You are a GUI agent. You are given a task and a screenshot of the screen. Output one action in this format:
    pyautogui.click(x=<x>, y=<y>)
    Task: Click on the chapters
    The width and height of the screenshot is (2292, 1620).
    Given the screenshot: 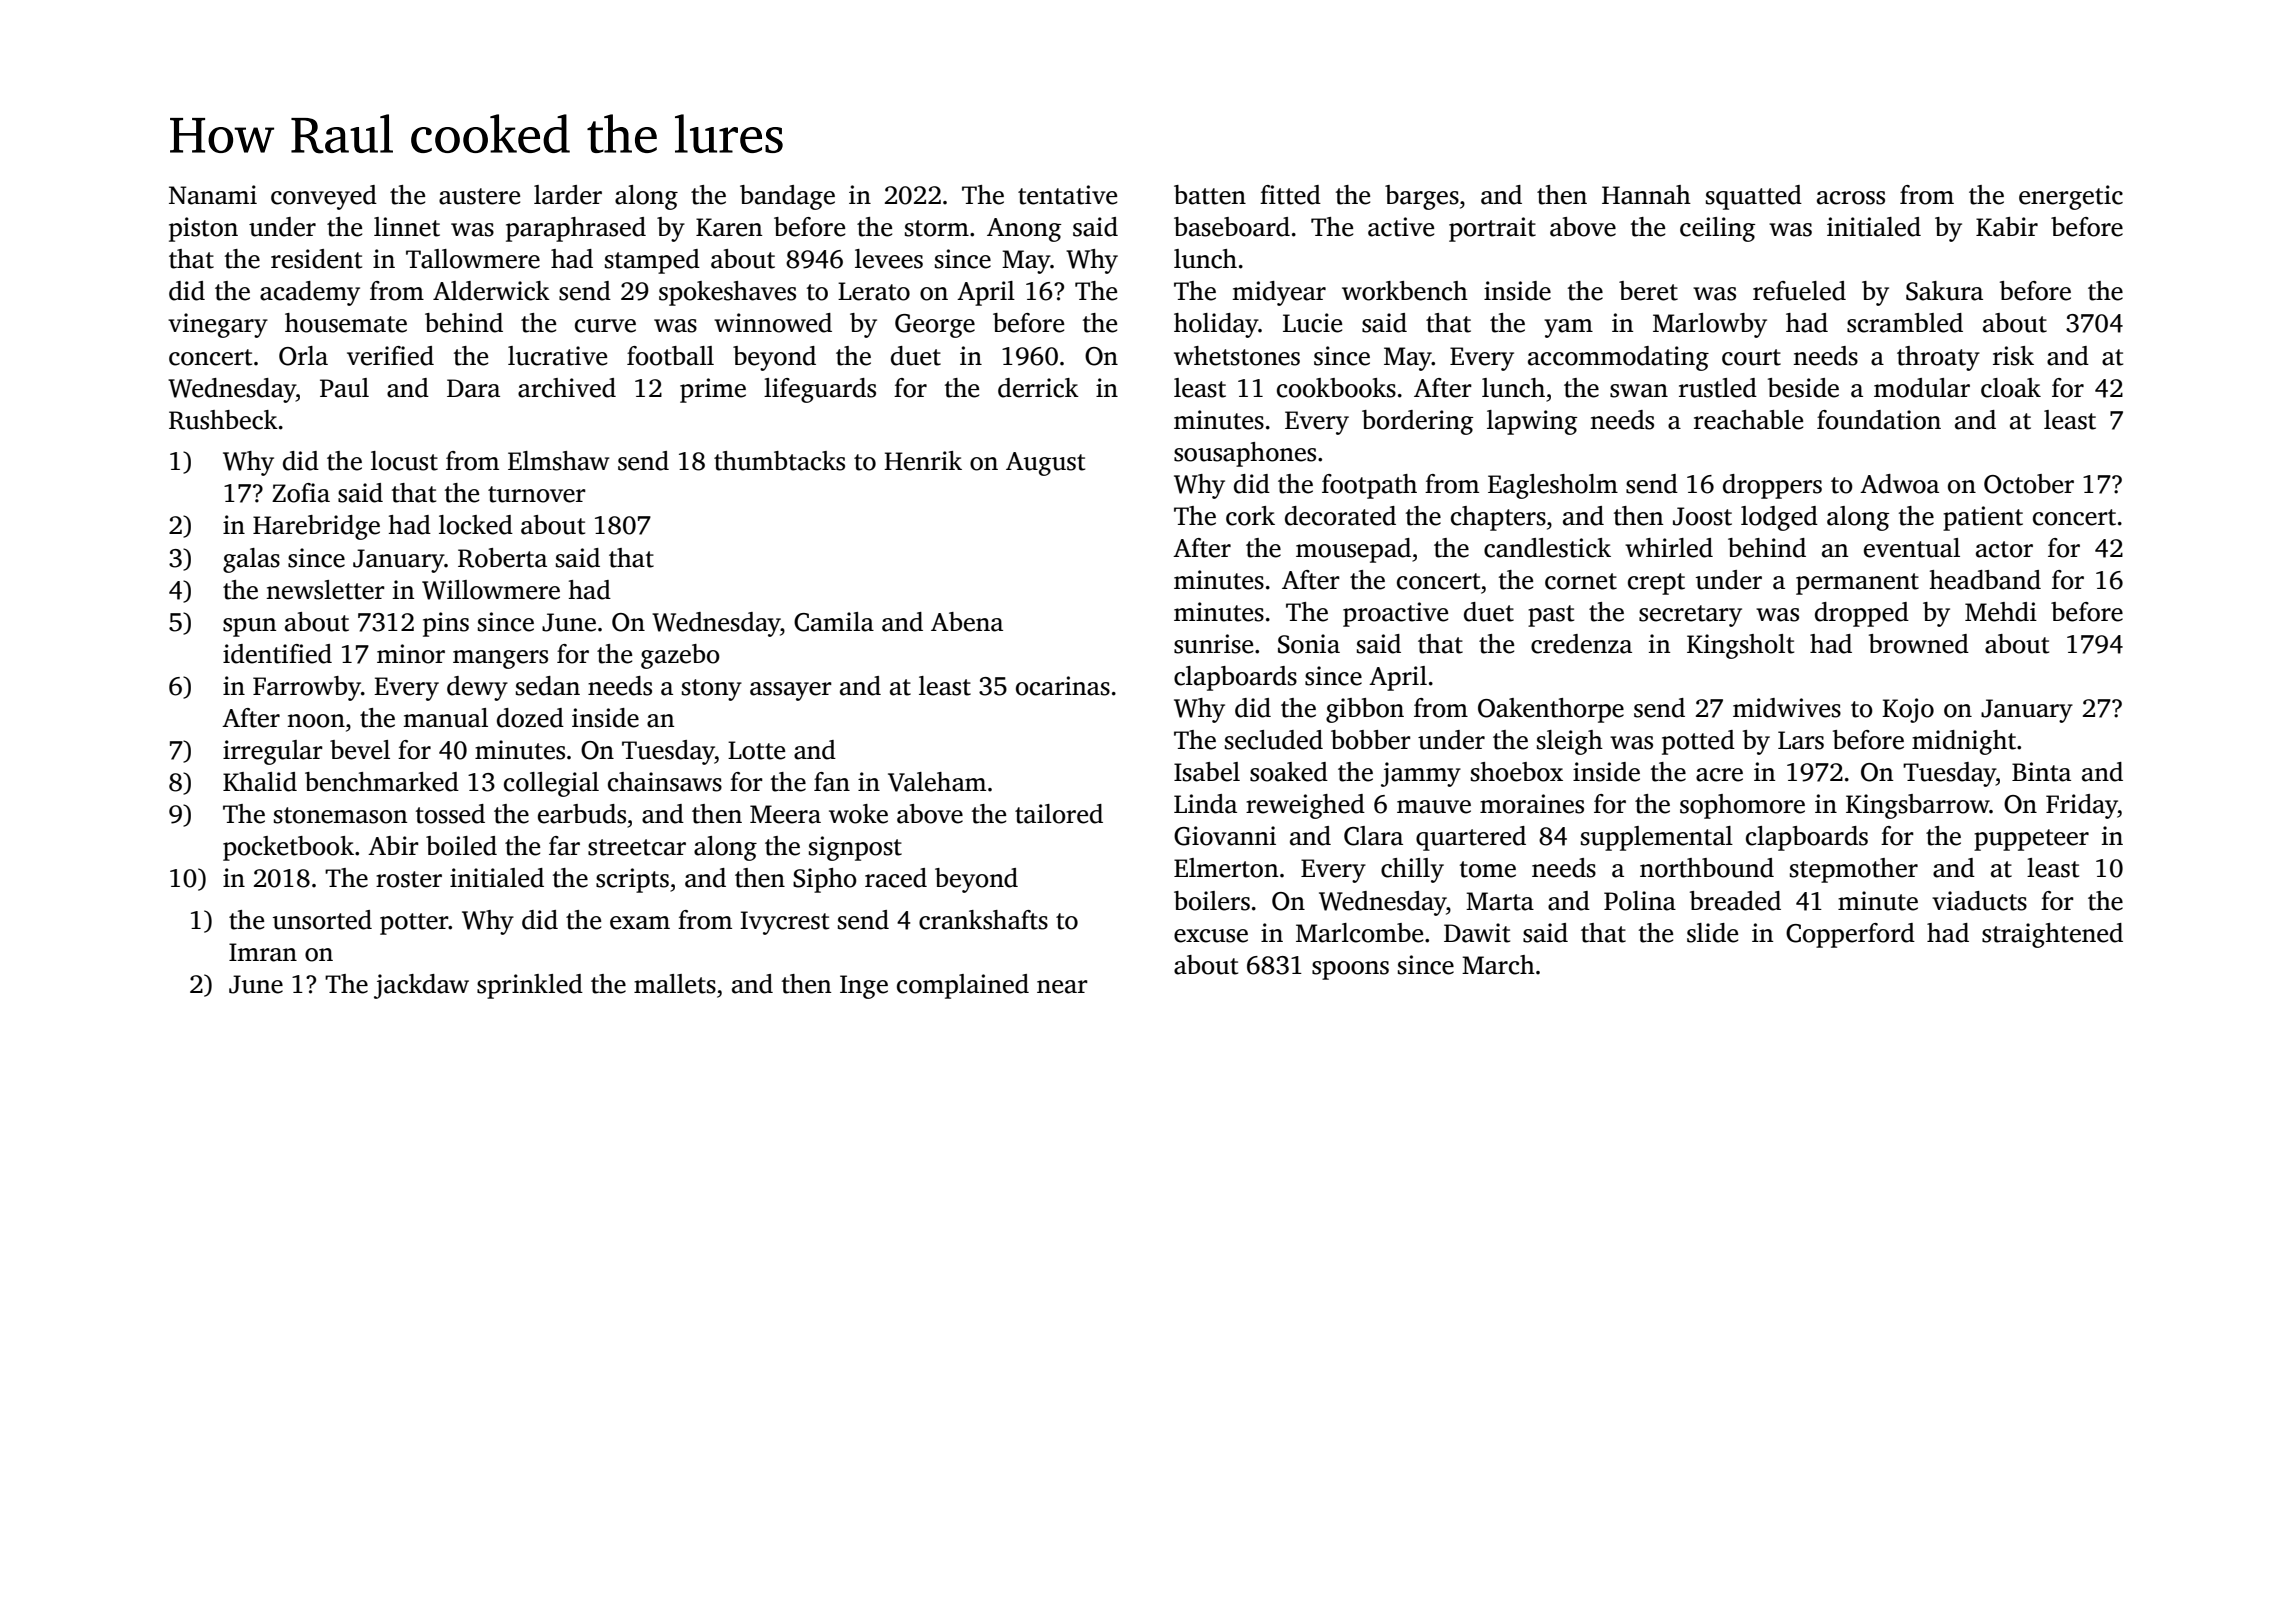 What is the action you would take?
    pyautogui.click(x=1498, y=518)
